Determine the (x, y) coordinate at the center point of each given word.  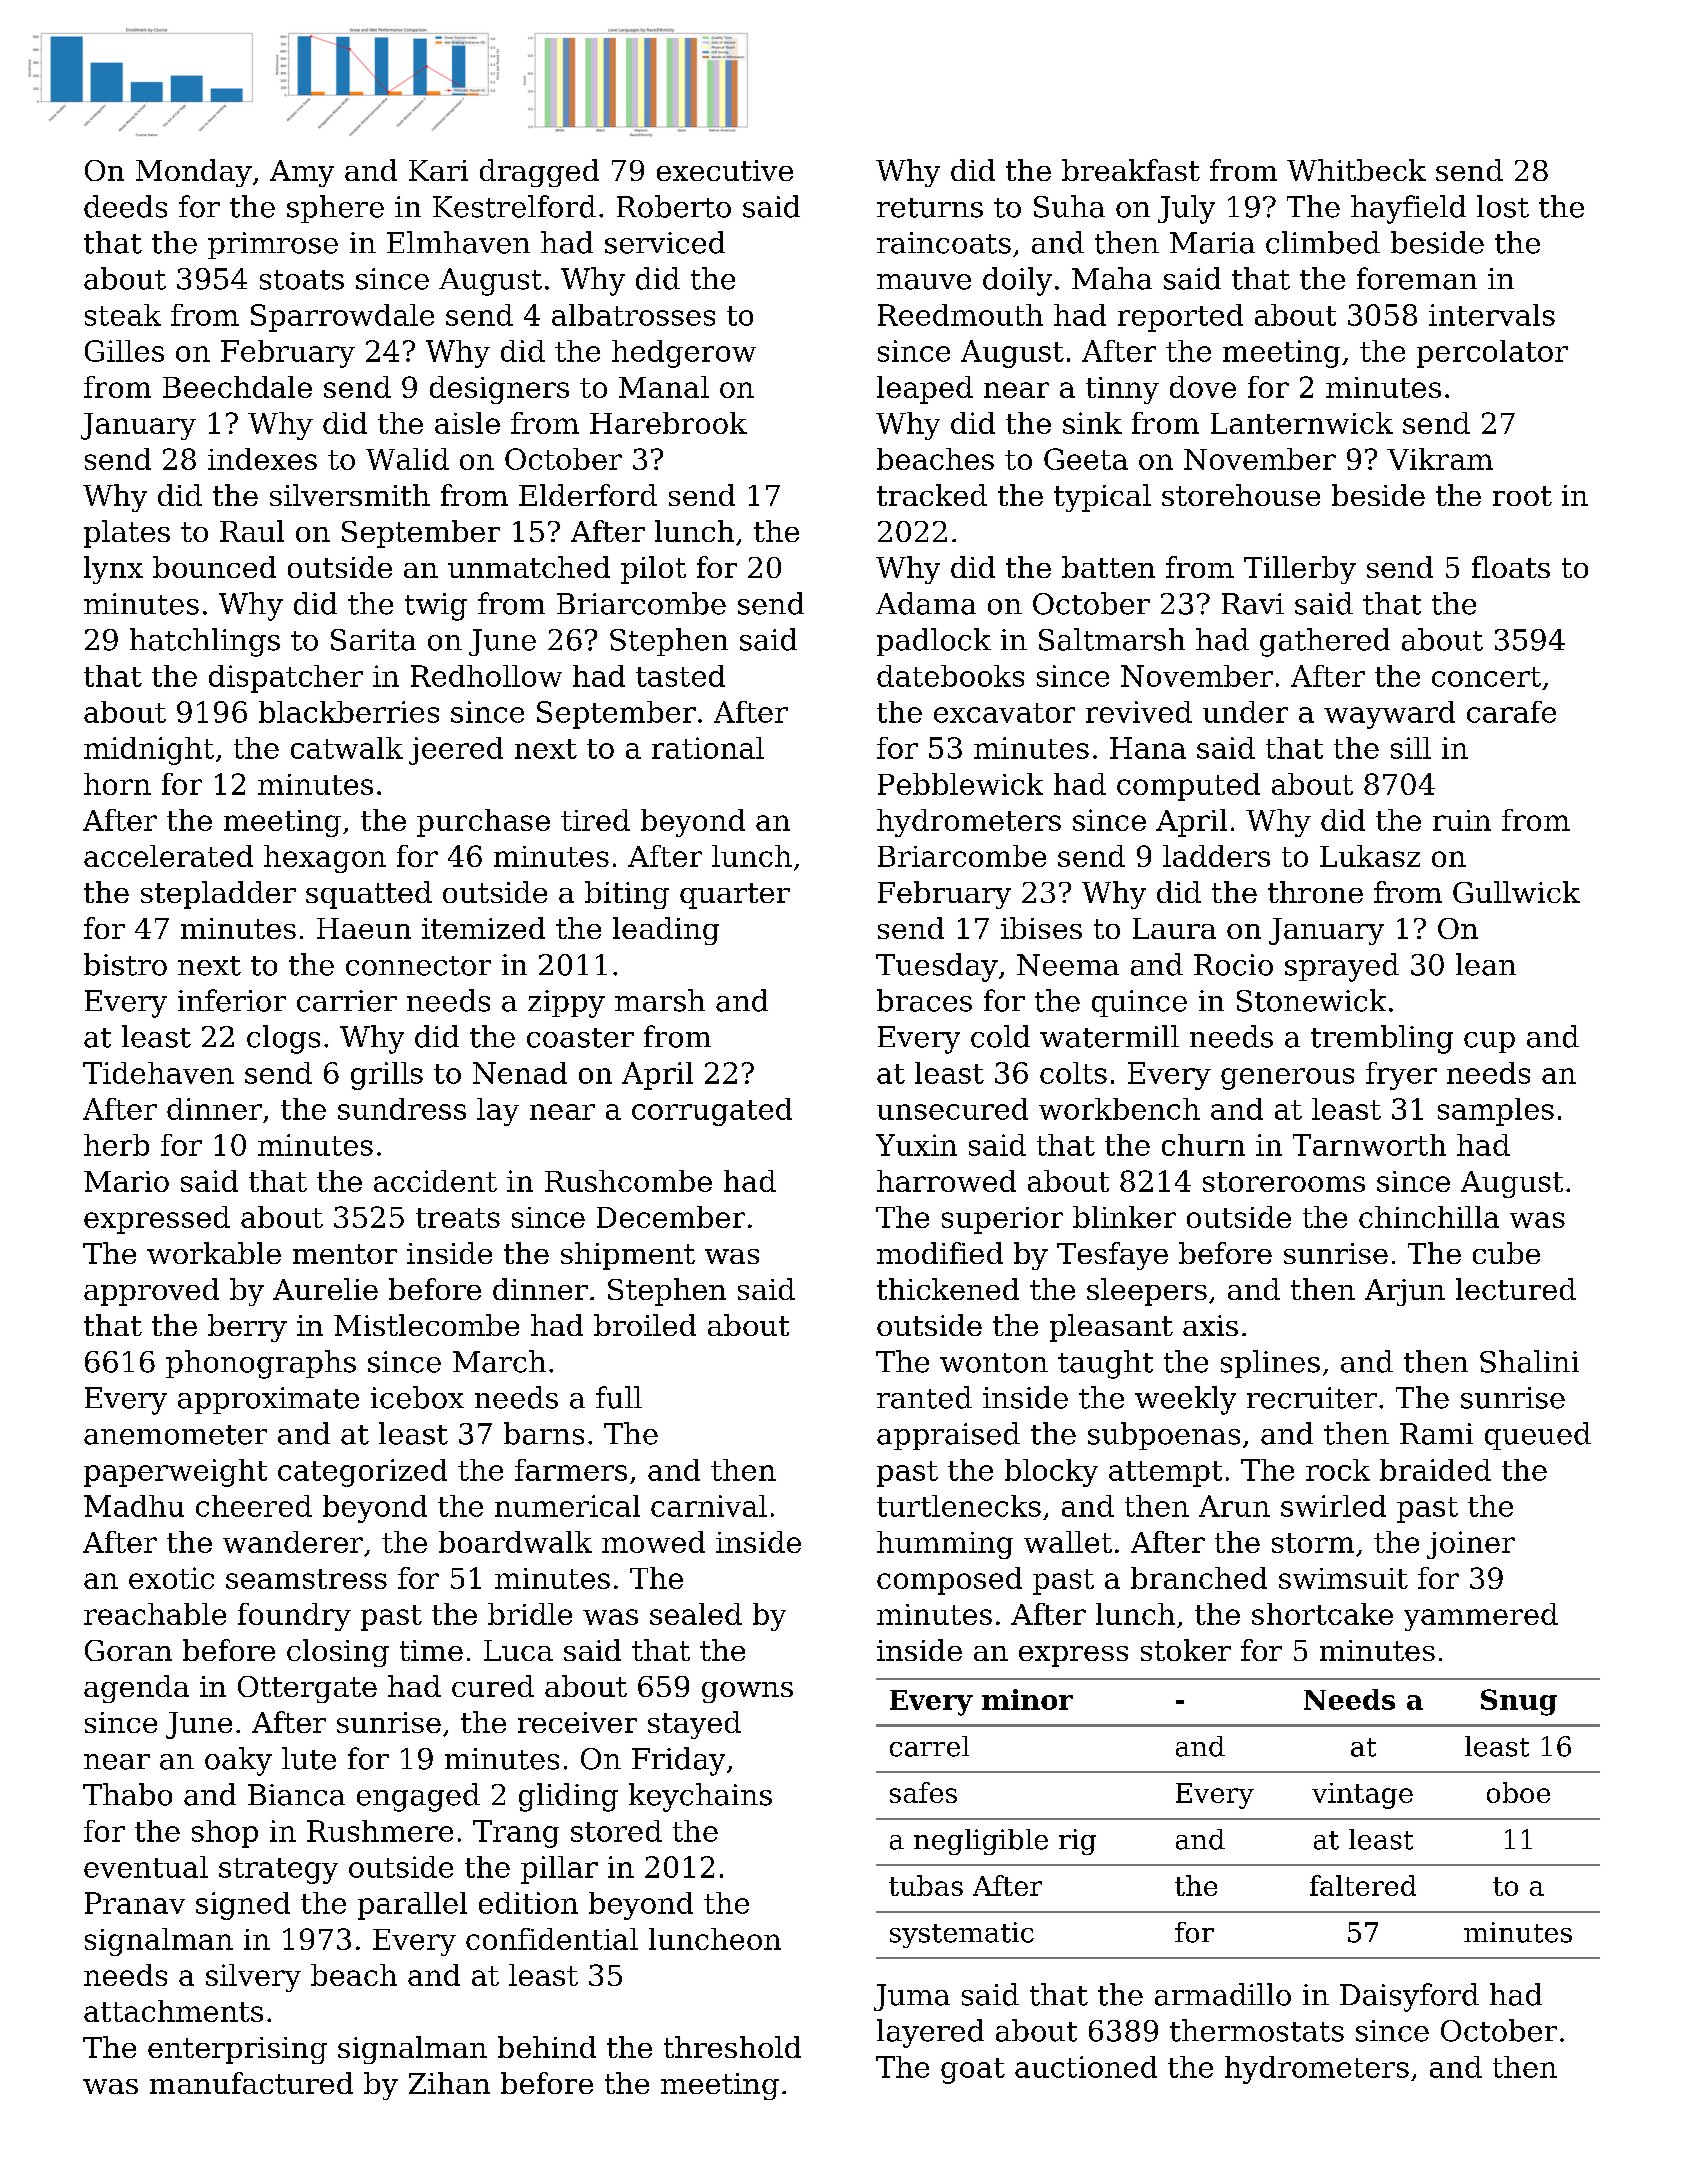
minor (1027, 1699)
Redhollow (486, 676)
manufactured (251, 2083)
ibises (1041, 928)
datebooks (950, 676)
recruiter (1312, 1398)
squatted (369, 895)
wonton (994, 1363)
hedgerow (684, 354)
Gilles (124, 351)
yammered (1481, 1617)
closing (338, 1653)
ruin (1462, 820)
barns (544, 1433)
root (1522, 496)
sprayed (1342, 967)
